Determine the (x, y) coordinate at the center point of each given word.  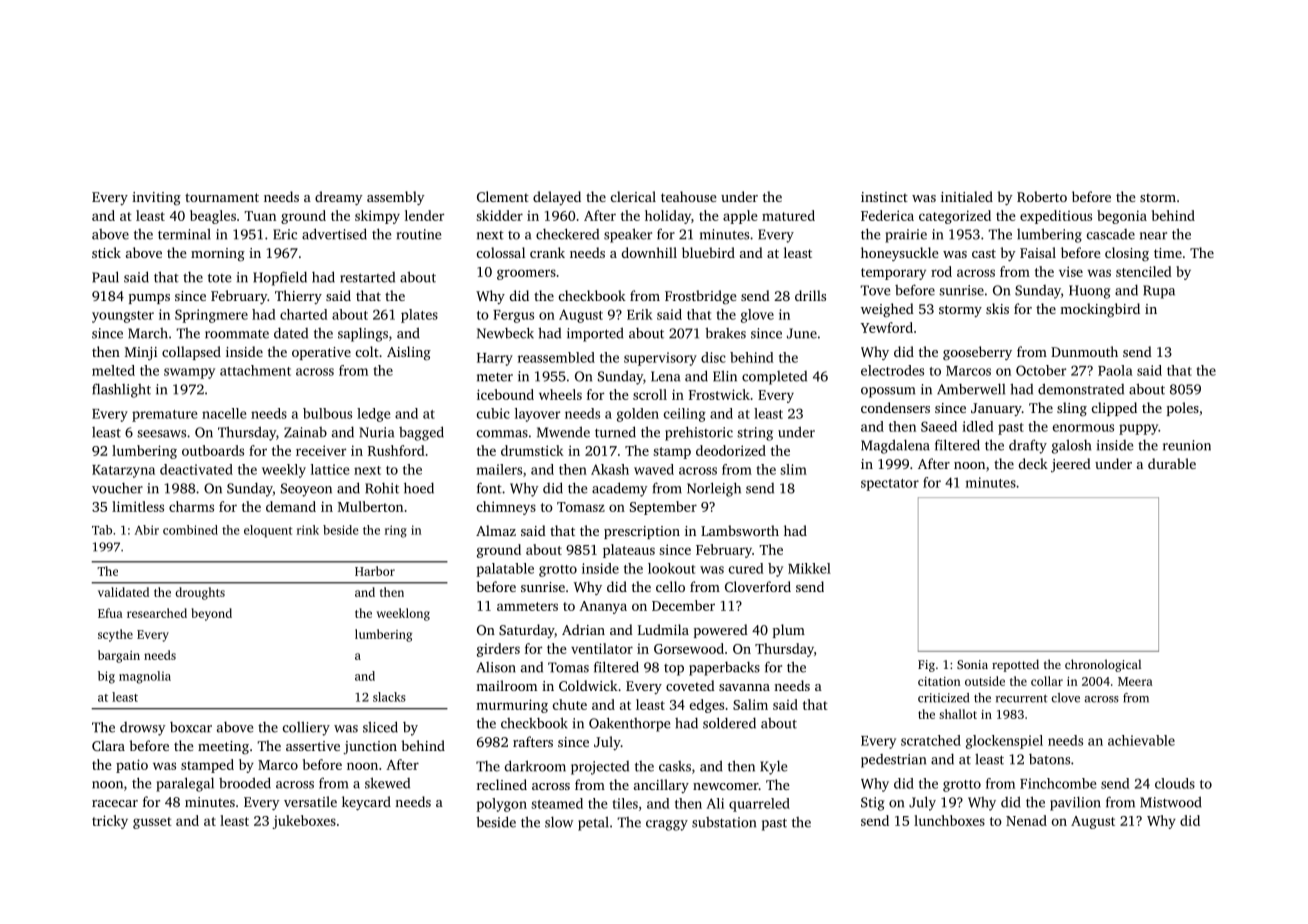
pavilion (1075, 803)
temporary (893, 274)
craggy (667, 825)
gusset (152, 823)
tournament (222, 197)
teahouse (689, 196)
